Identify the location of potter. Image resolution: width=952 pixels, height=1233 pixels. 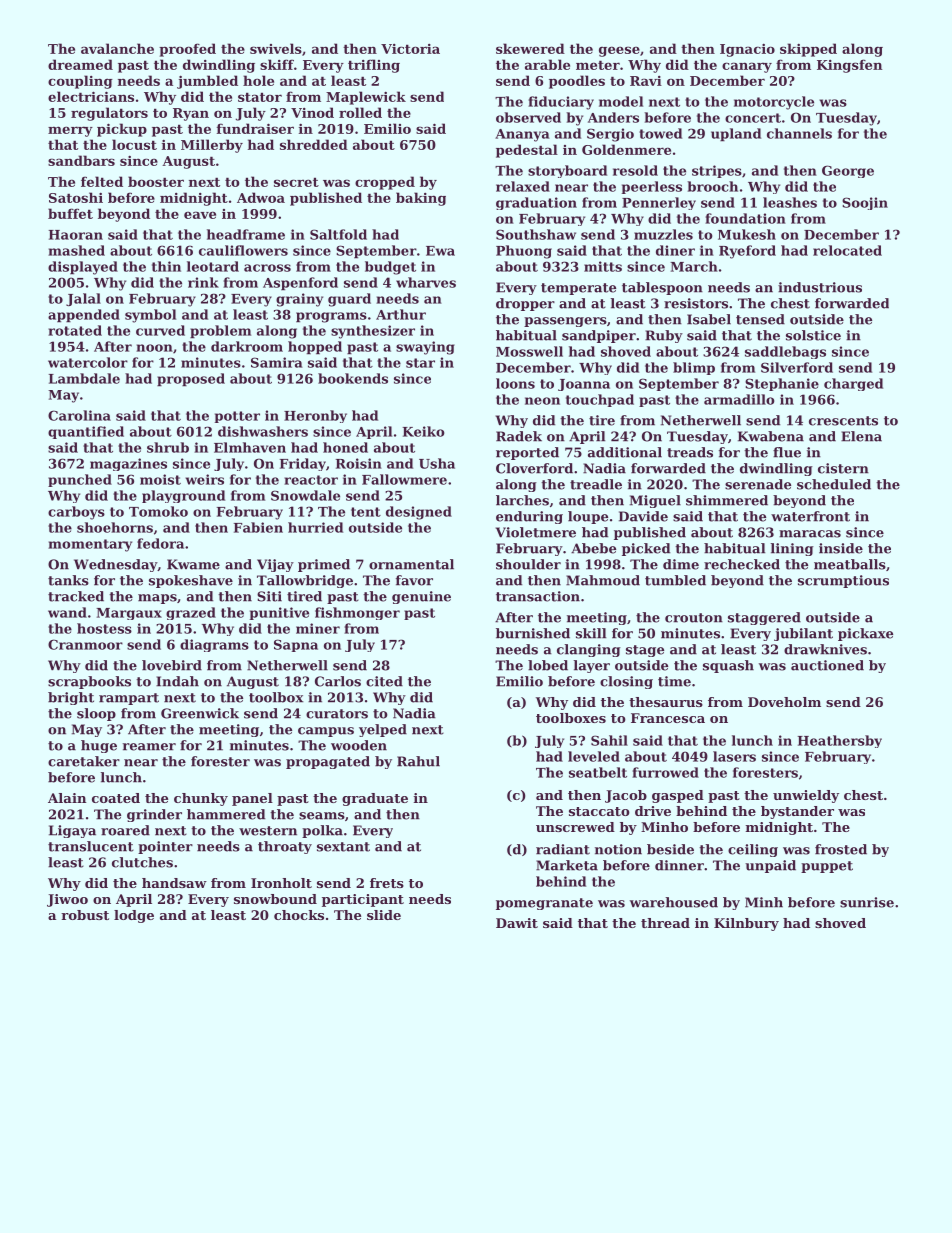
(237, 417).
